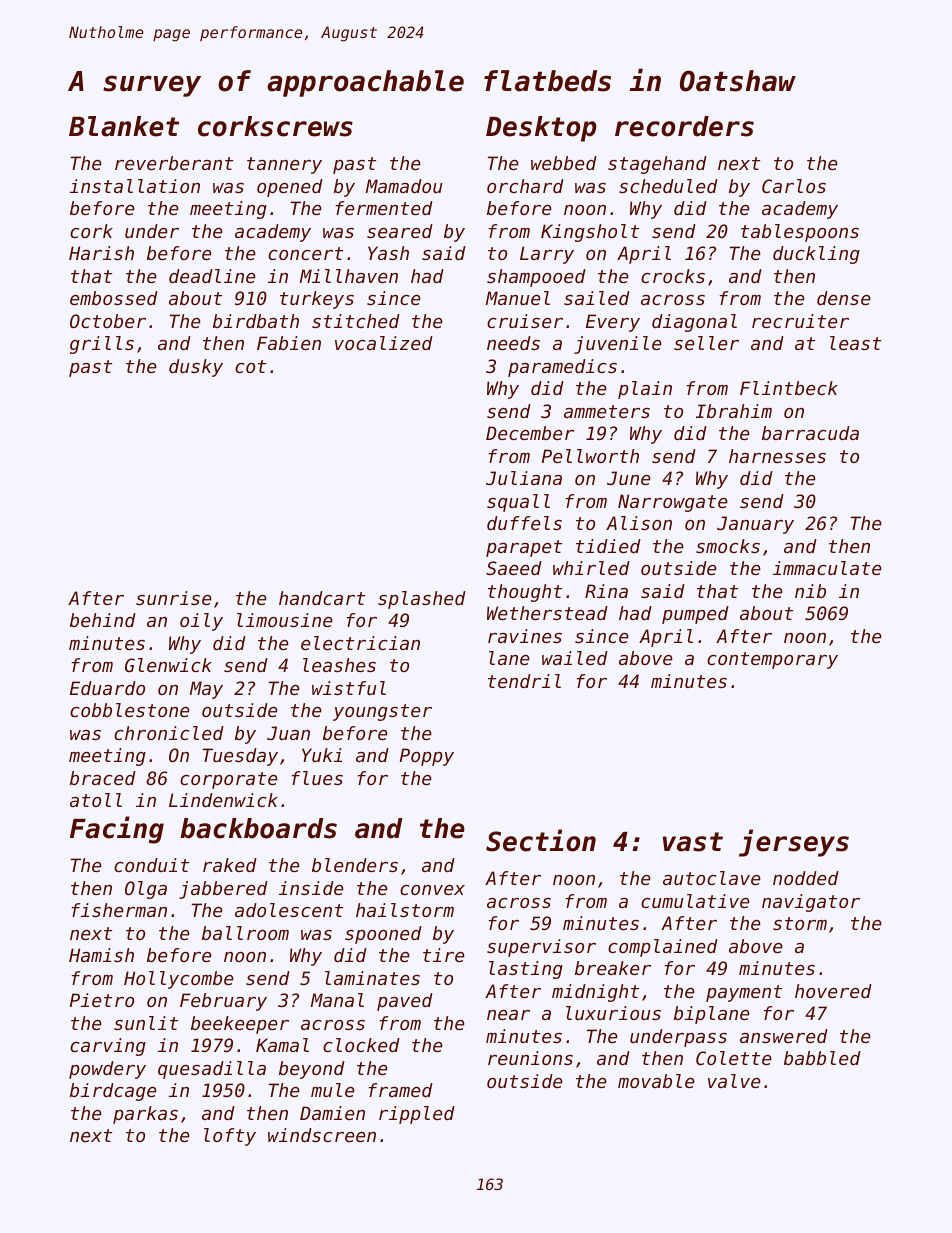 The image size is (952, 1233). What do you see at coordinates (135, 186) in the screenshot?
I see `installation` at bounding box center [135, 186].
